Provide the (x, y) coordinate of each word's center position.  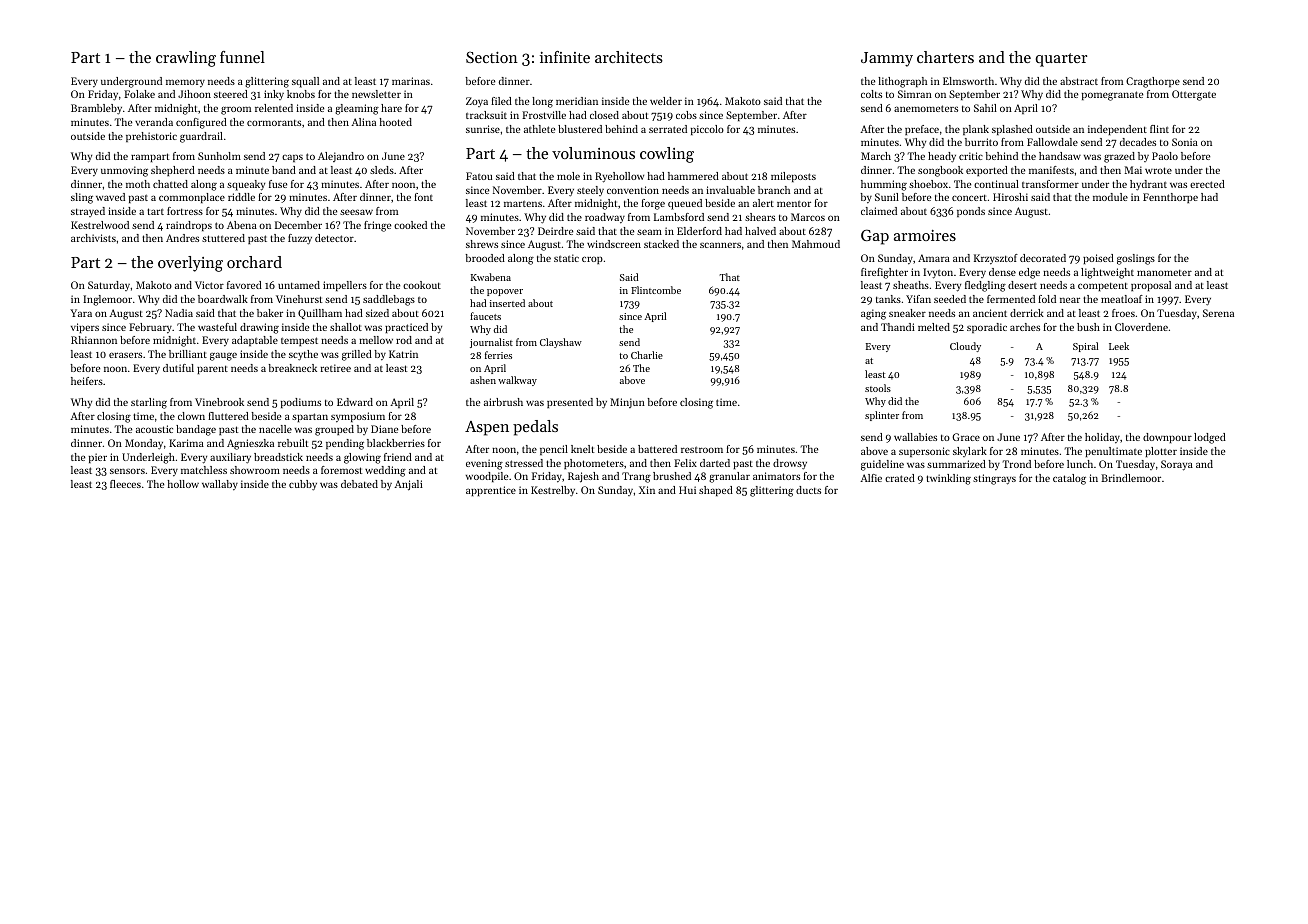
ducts (808, 490)
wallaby (220, 485)
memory (185, 83)
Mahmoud (816, 244)
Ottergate (1194, 95)
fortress (185, 211)
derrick (1027, 313)
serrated (668, 129)
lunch (1080, 464)
